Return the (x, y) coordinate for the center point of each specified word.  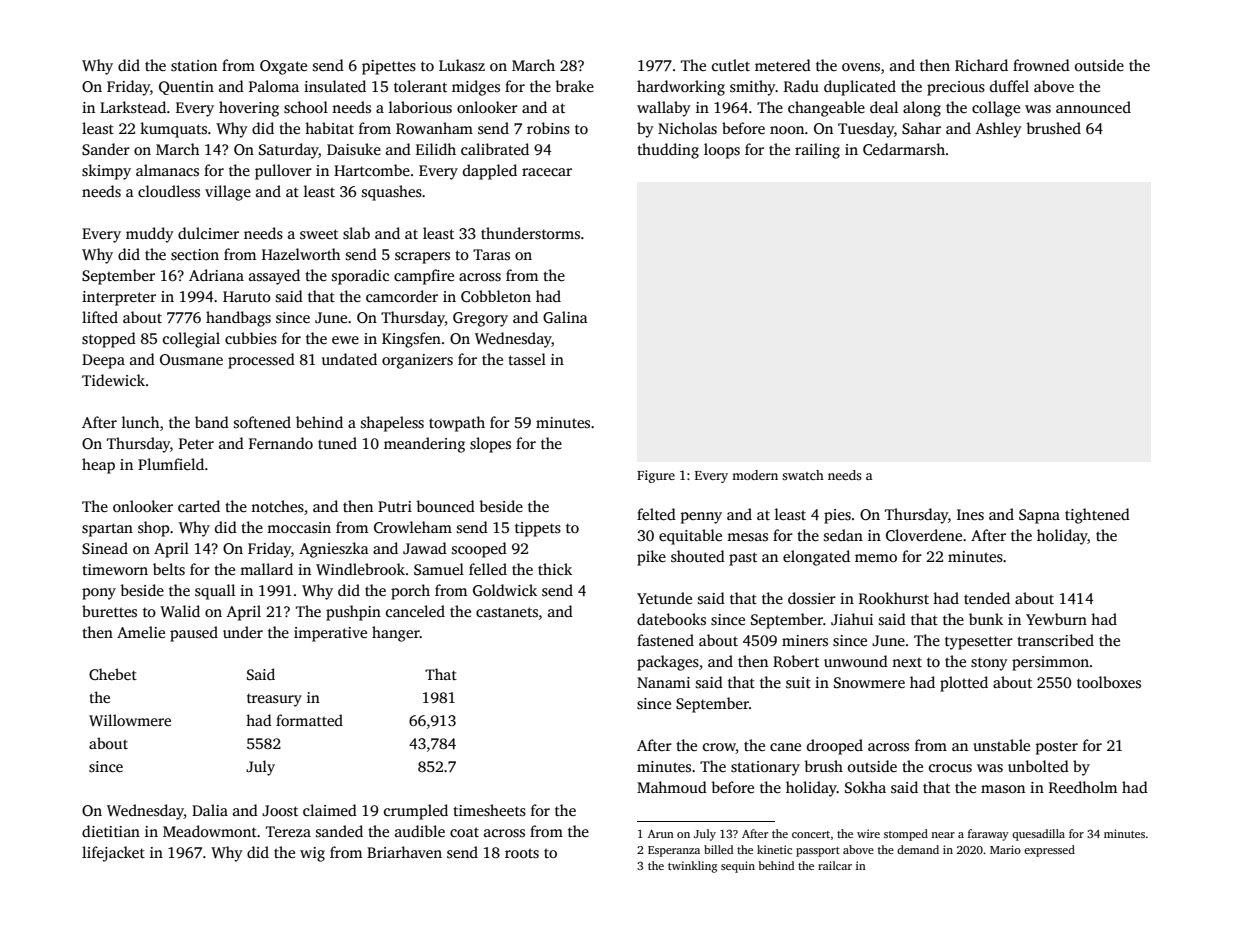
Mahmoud (672, 787)
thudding (668, 151)
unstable (1001, 745)
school (306, 107)
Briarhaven (404, 852)
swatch (803, 475)
